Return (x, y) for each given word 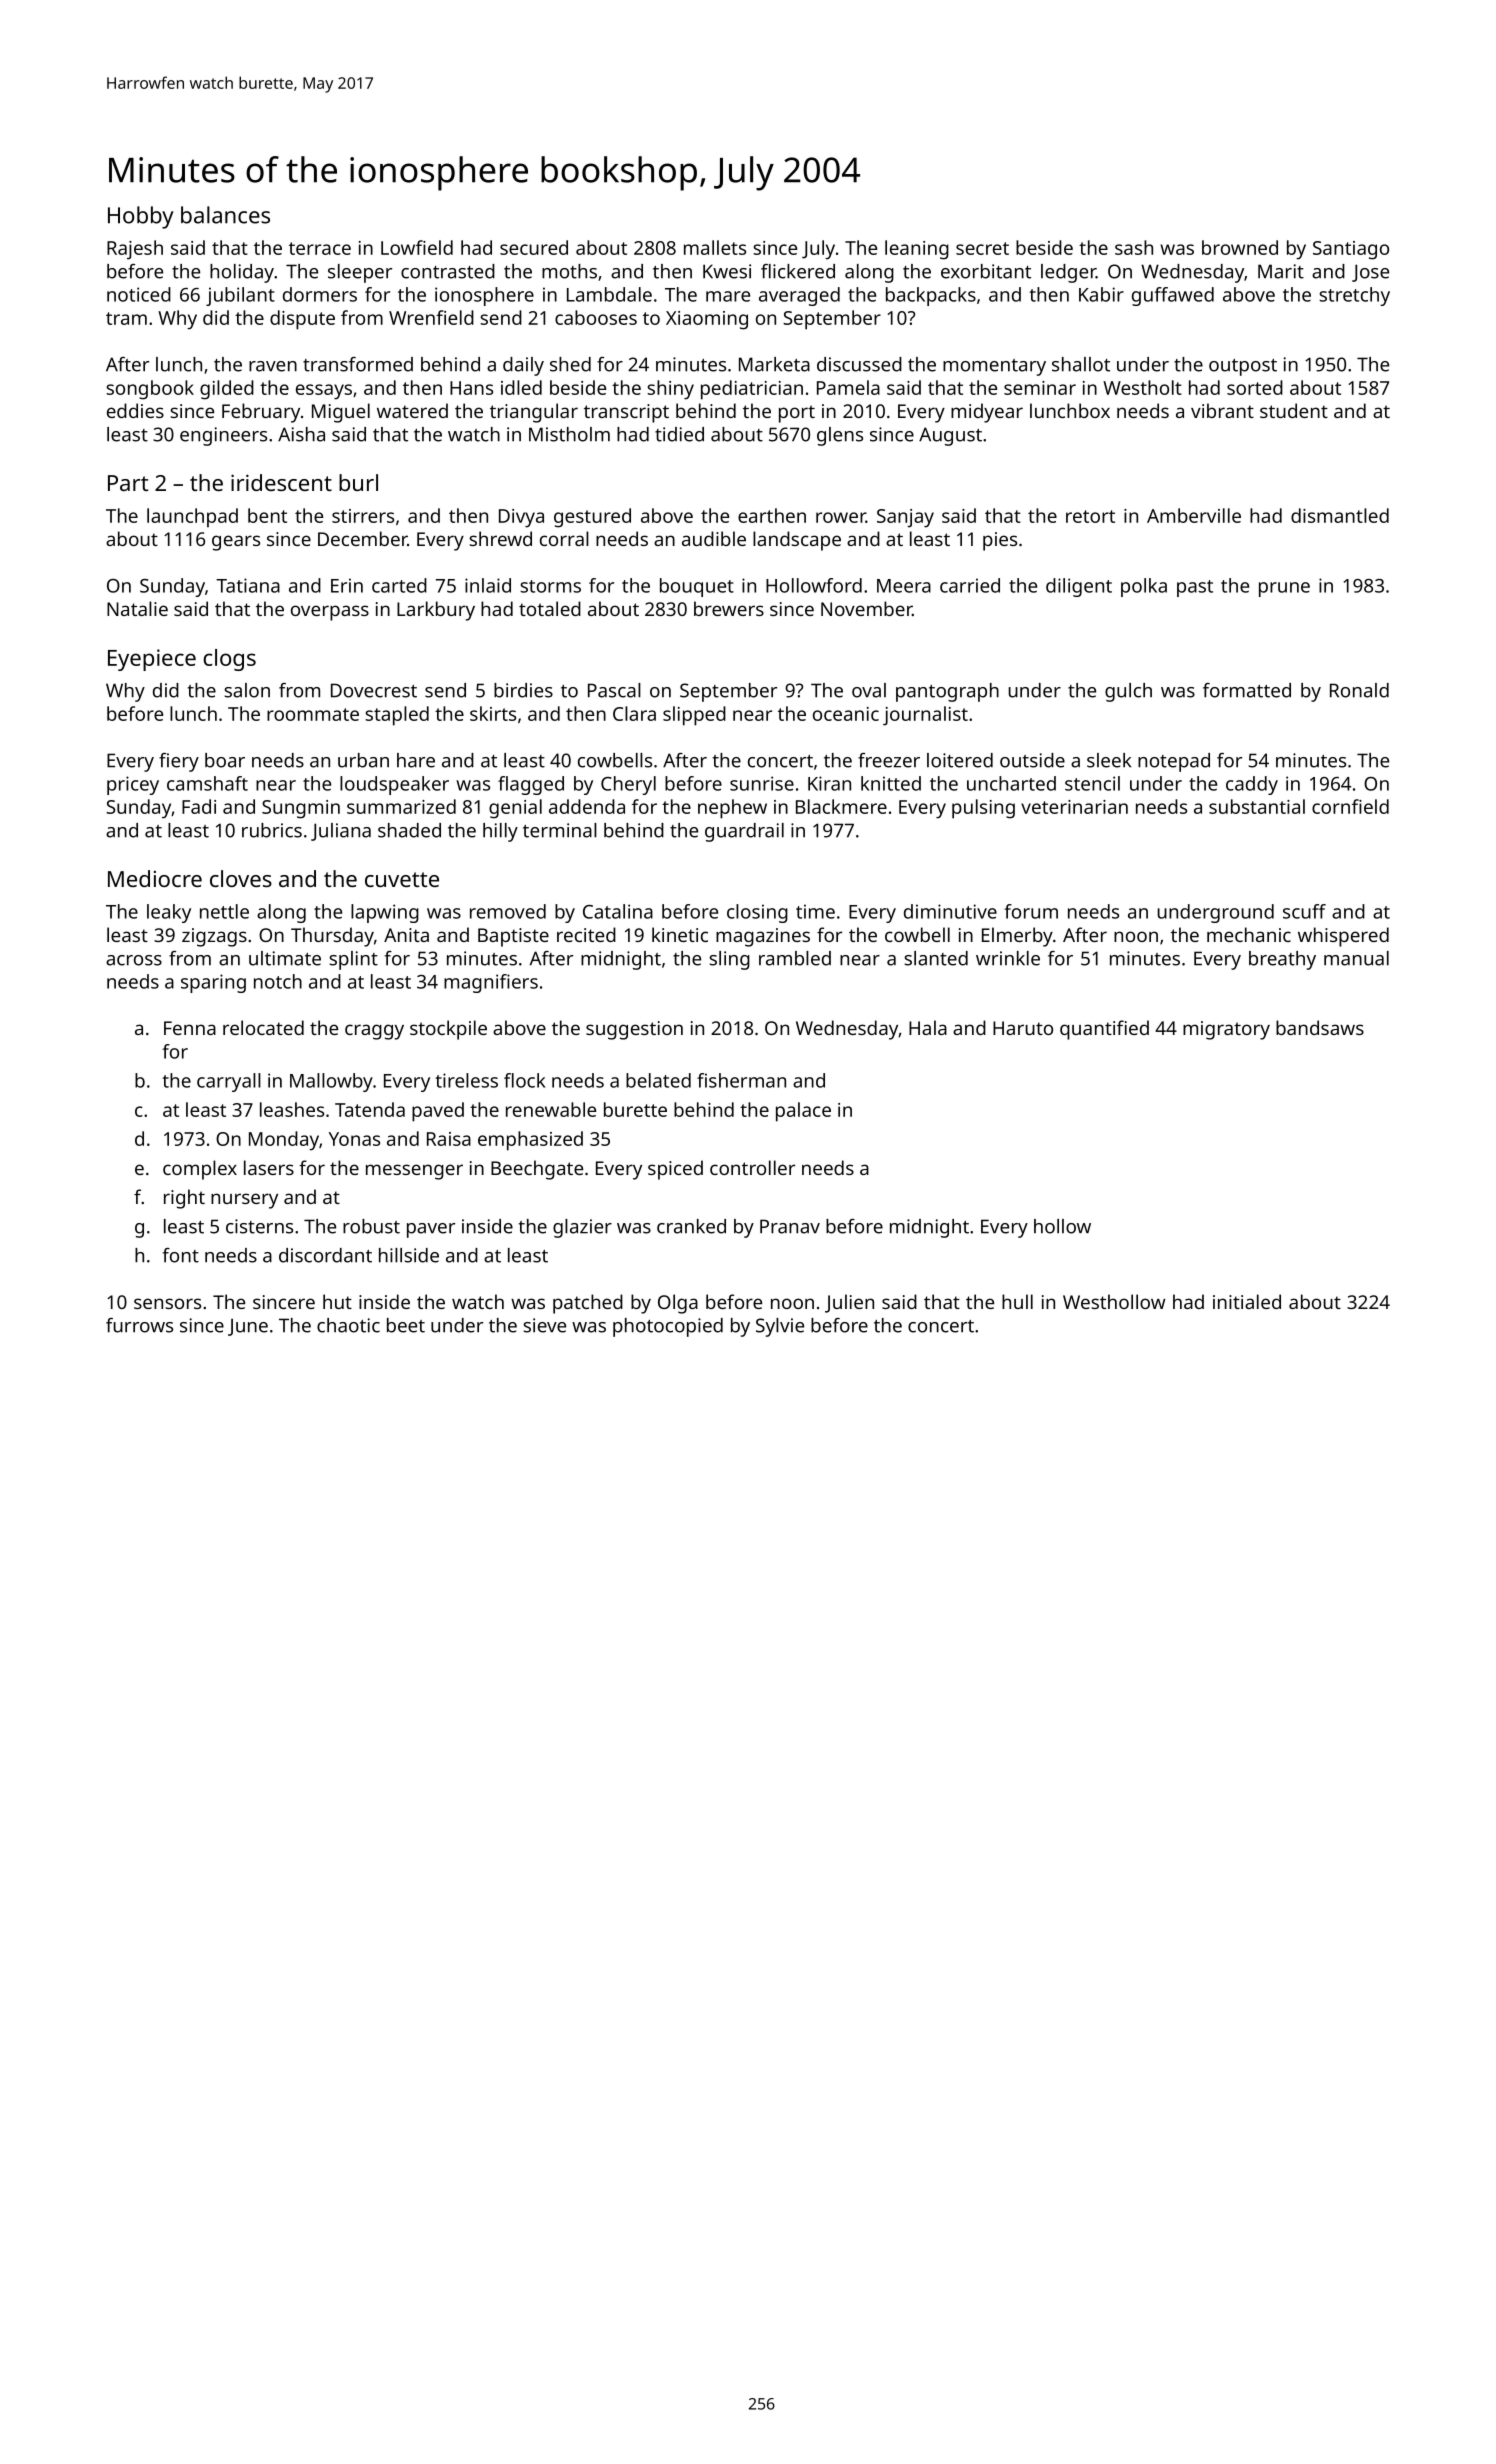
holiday (242, 273)
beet (406, 1325)
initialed (1247, 1301)
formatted (1247, 690)
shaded (409, 830)
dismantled (1340, 515)
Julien (849, 1303)
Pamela (848, 387)
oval (869, 690)
